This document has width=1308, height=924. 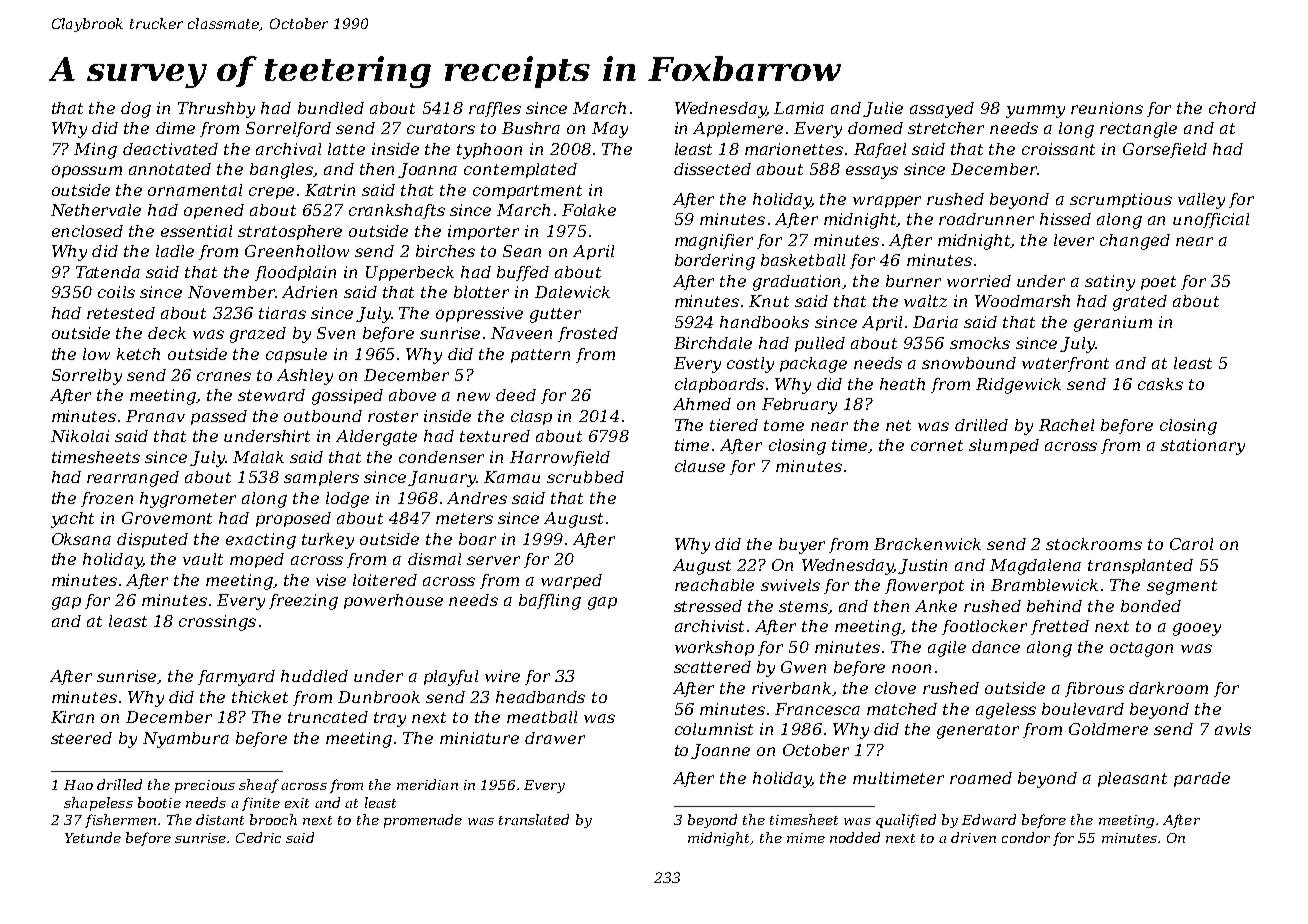 What do you see at coordinates (714, 729) in the document?
I see `columnist` at bounding box center [714, 729].
